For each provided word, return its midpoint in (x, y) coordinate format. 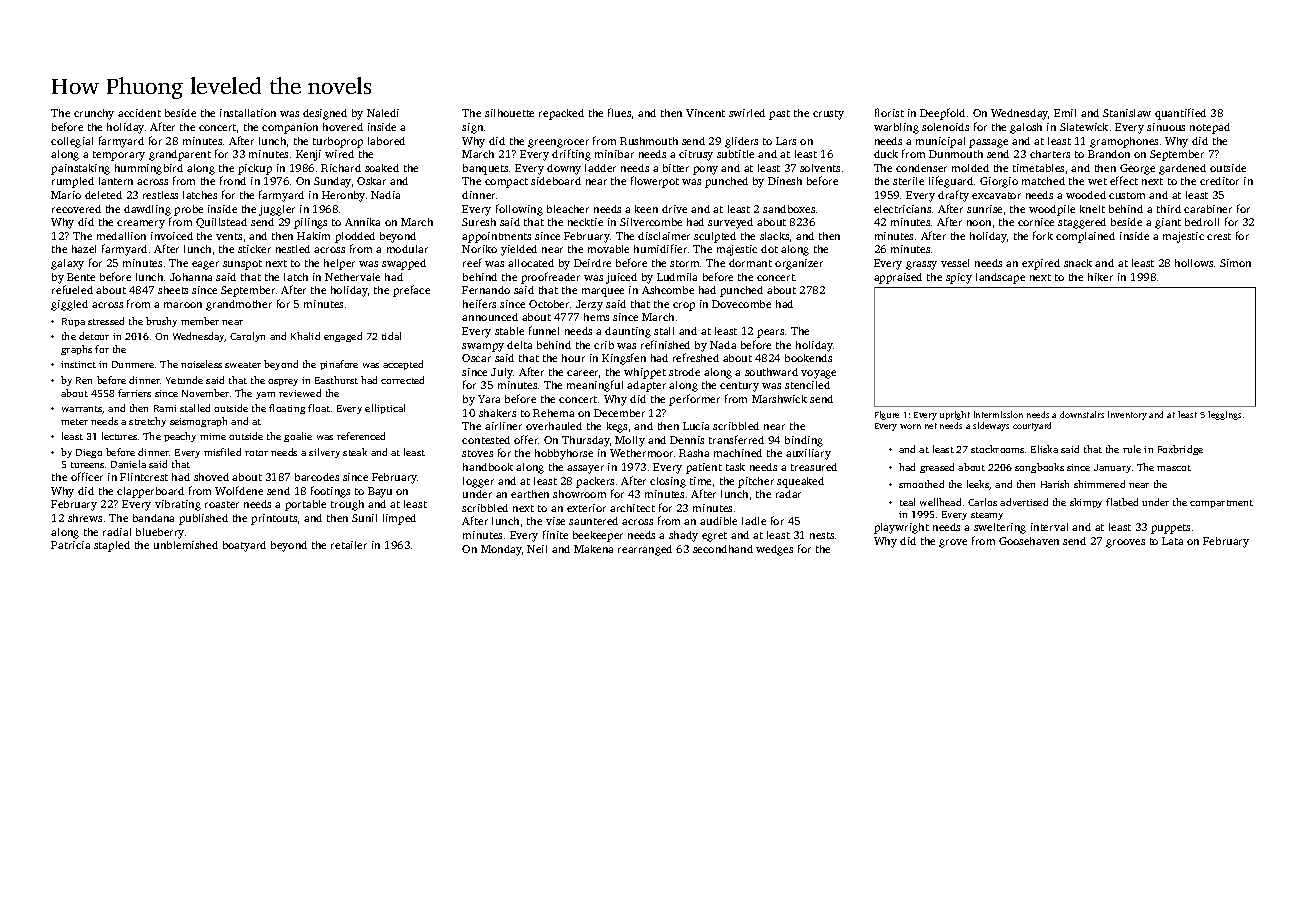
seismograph (198, 422)
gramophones (1124, 142)
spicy (959, 278)
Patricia (70, 545)
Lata (1172, 541)
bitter (676, 168)
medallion (121, 236)
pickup (255, 169)
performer (694, 400)
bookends (808, 358)
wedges (774, 550)
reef (472, 262)
